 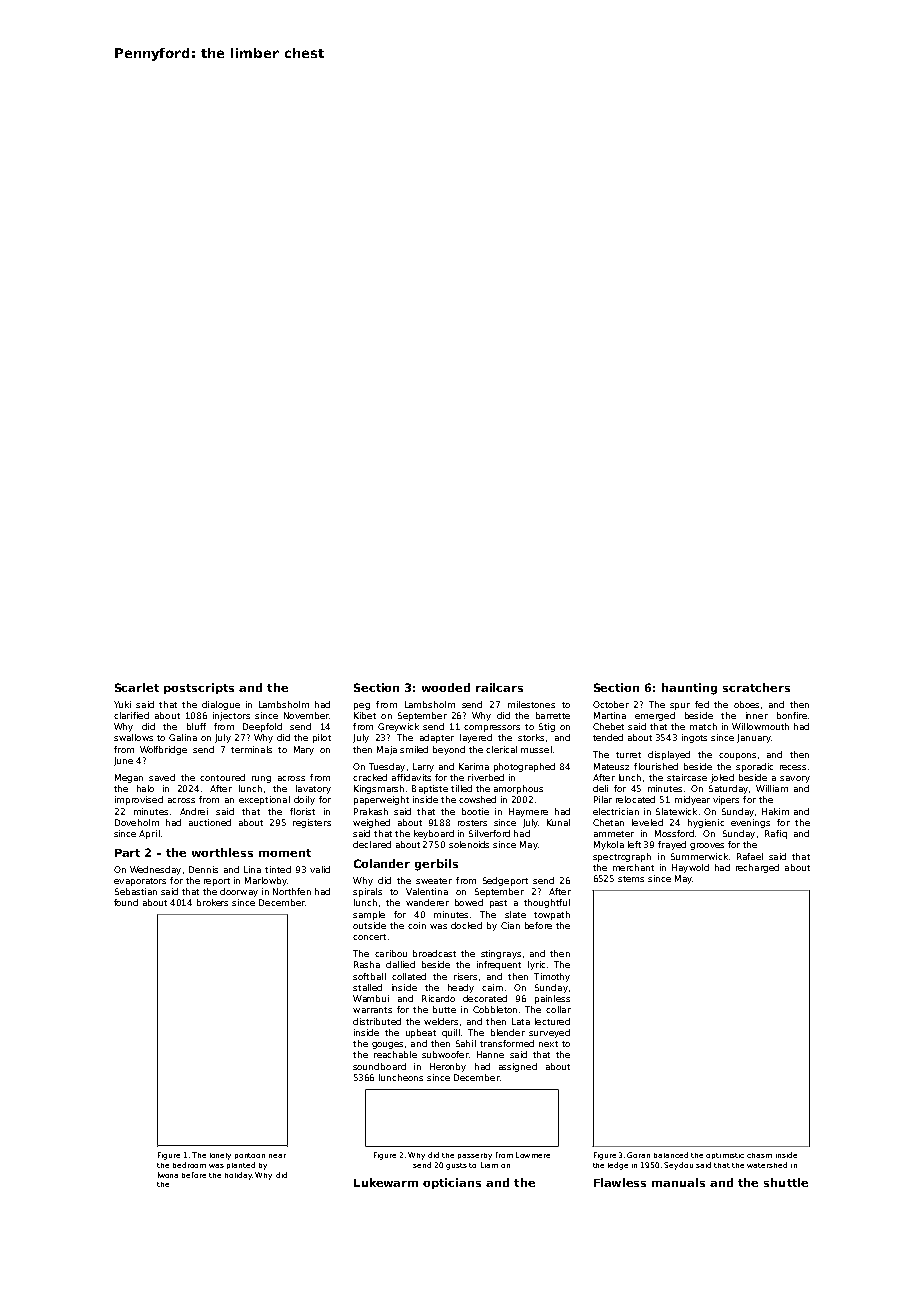 I want to click on Lukewarm, so click(x=386, y=1182).
